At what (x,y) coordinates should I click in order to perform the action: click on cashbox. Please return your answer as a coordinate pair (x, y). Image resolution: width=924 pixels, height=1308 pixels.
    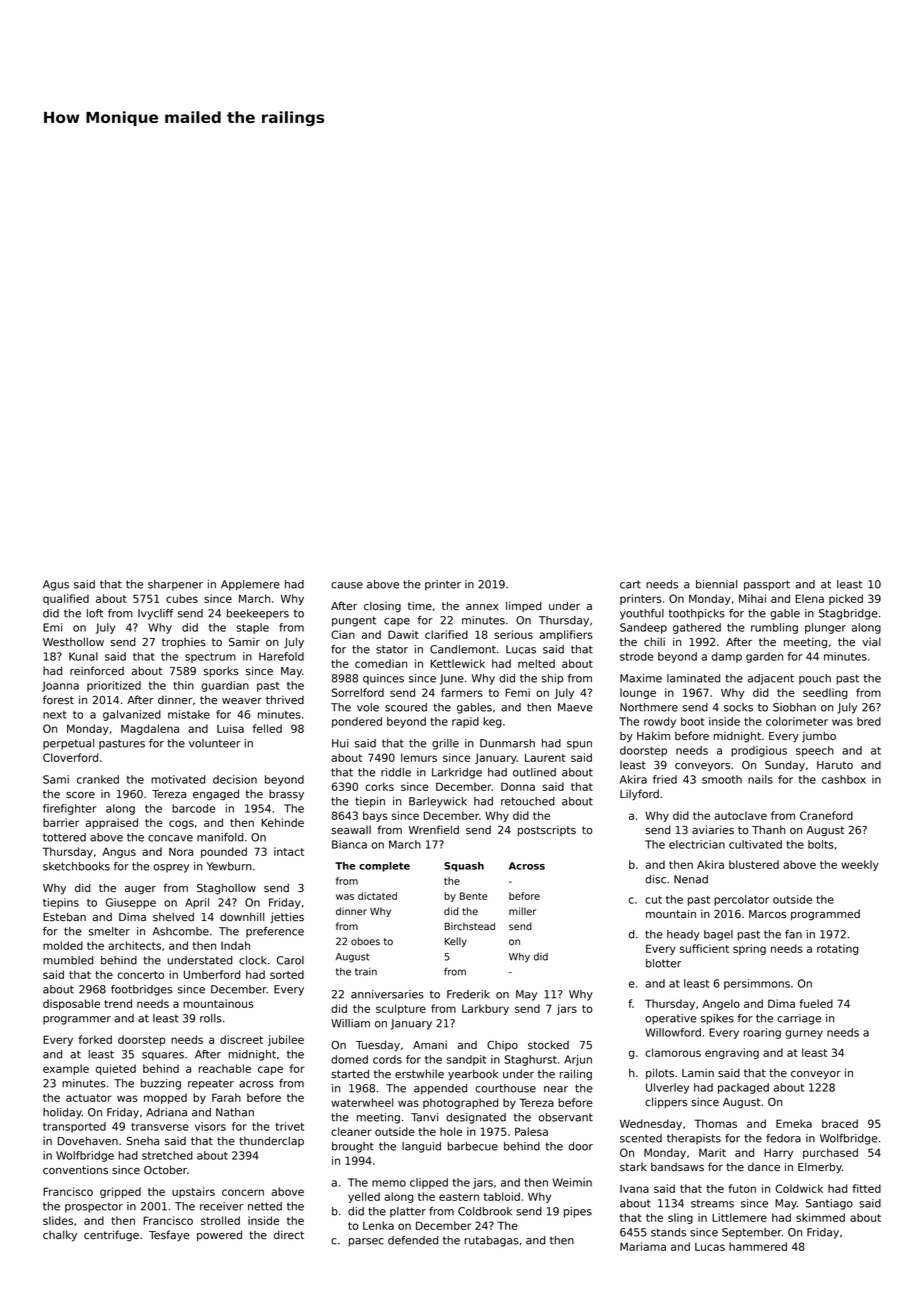
    Looking at the image, I should click on (844, 779).
